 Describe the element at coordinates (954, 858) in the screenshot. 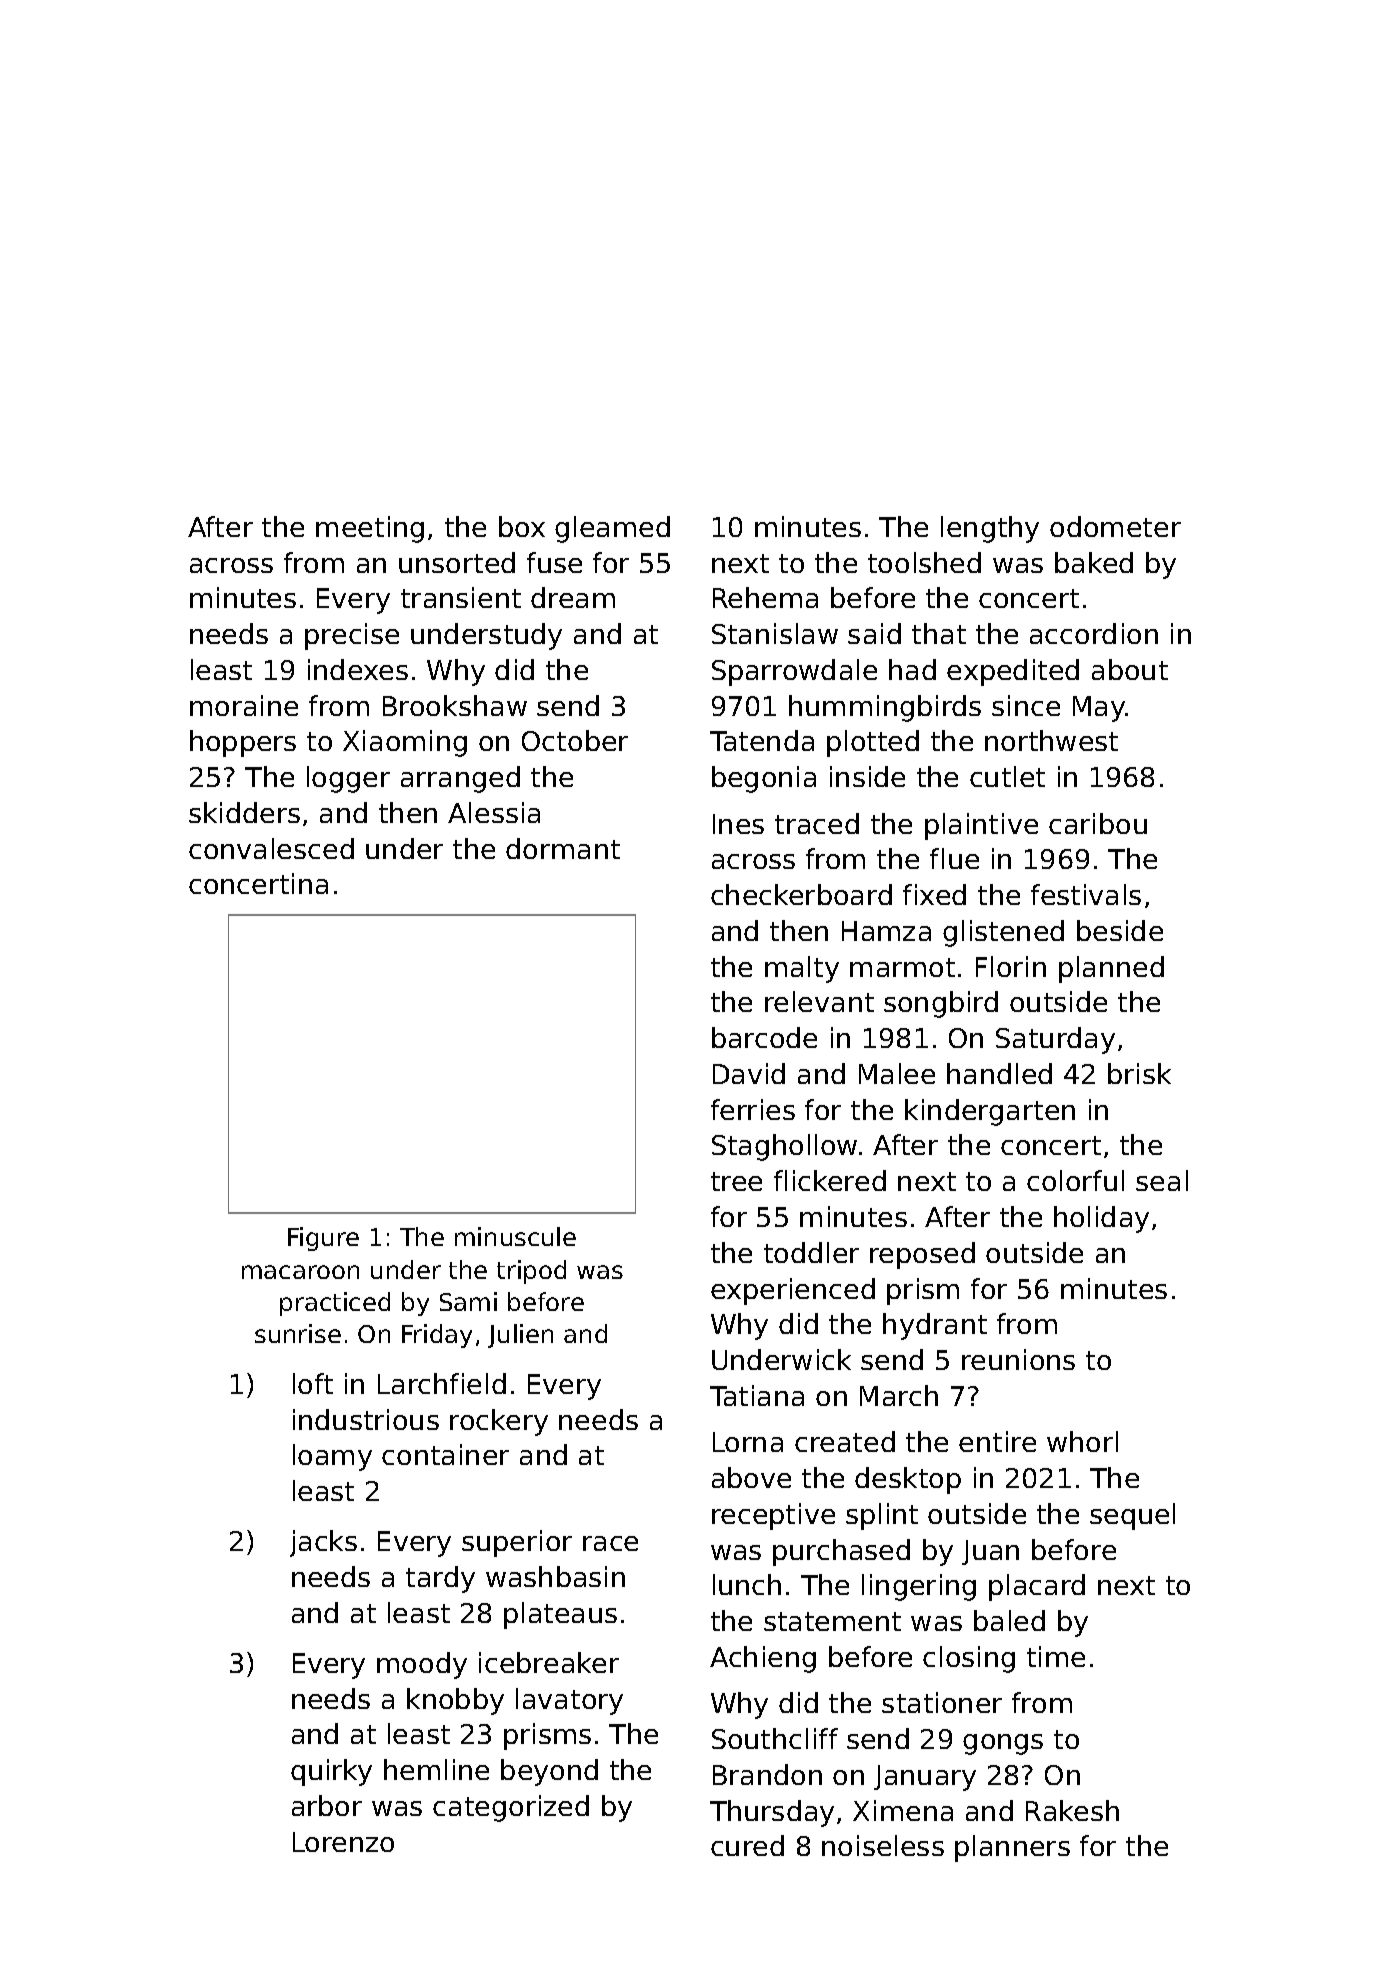

I see `flue` at that location.
